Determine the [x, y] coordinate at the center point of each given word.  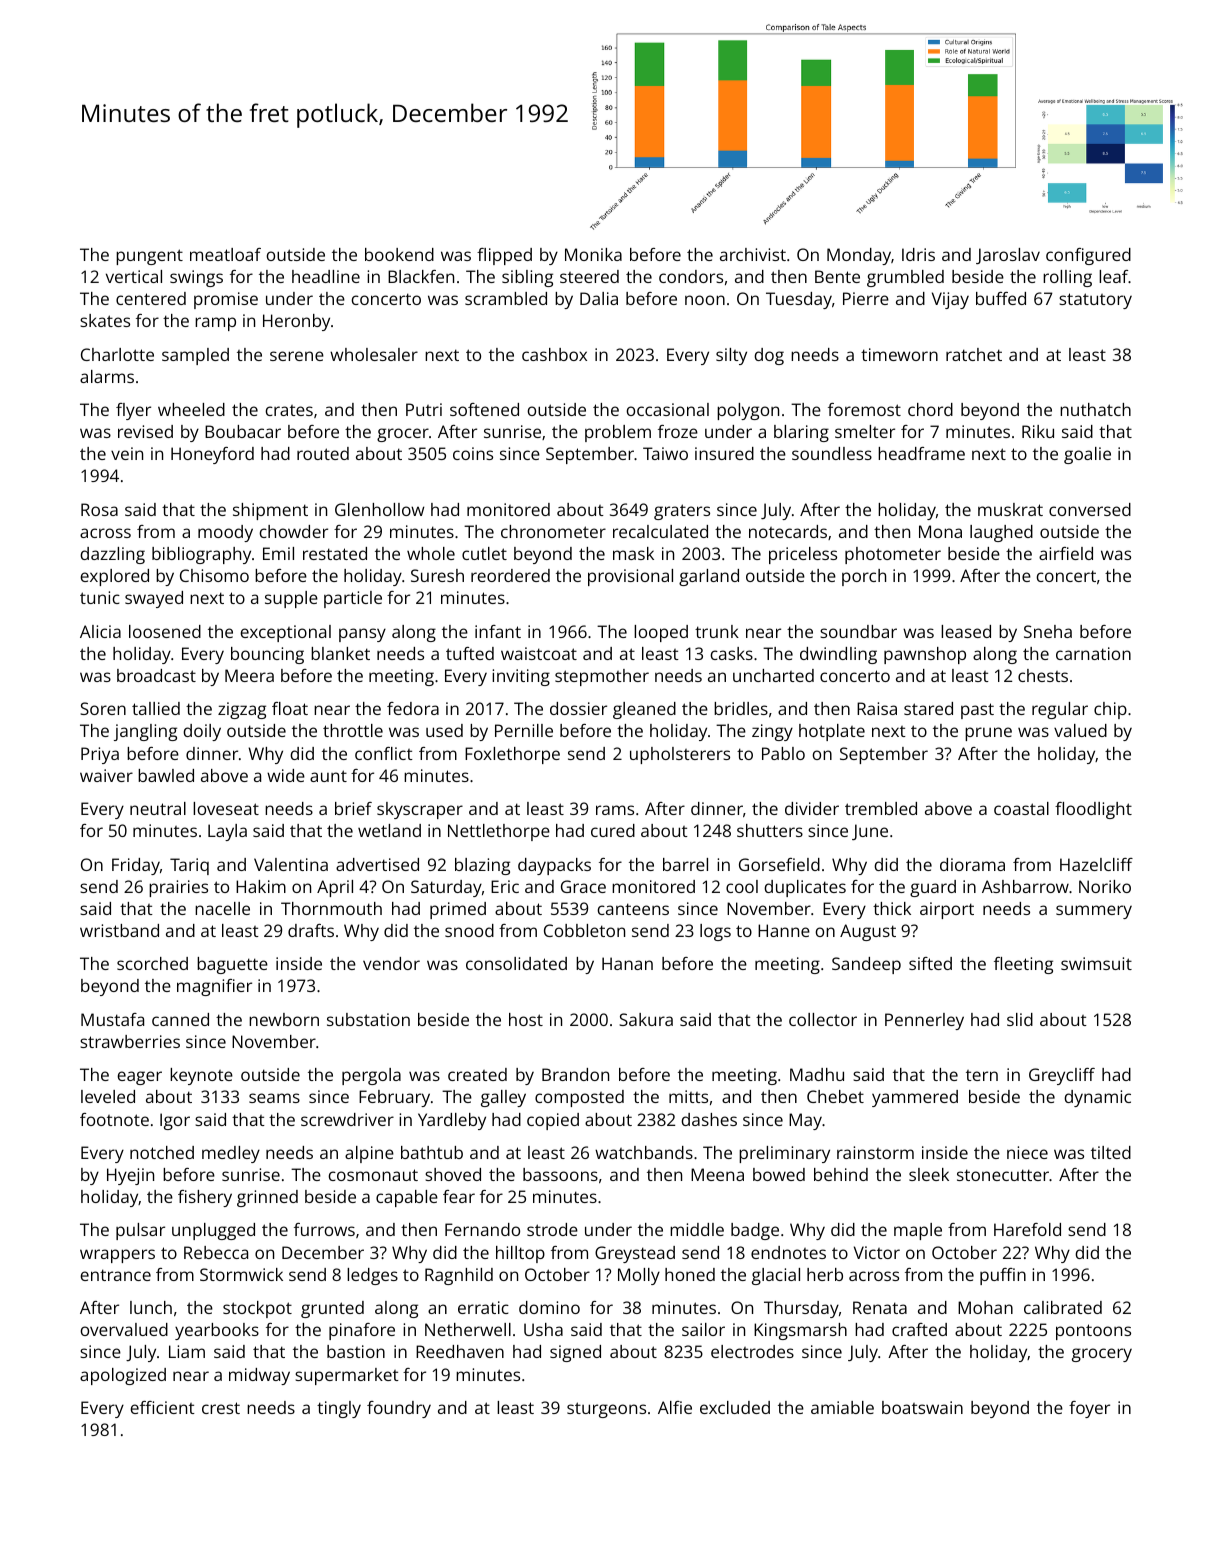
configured [1088, 256]
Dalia [599, 298]
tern [982, 1075]
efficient [162, 1407]
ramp [215, 324]
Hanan [627, 963]
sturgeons [606, 1410]
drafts [311, 930]
